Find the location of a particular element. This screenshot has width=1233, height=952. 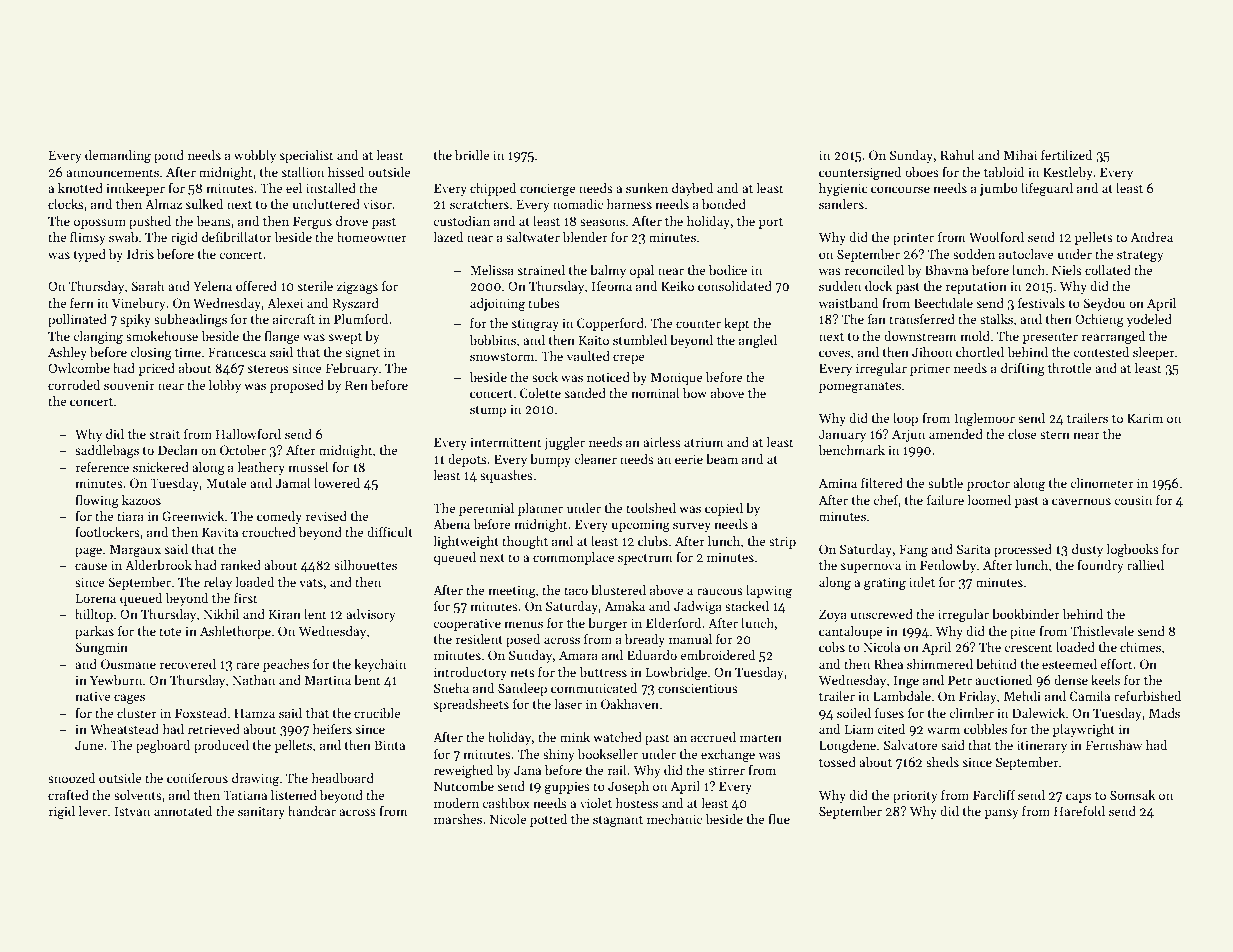

typed is located at coordinates (90, 255).
